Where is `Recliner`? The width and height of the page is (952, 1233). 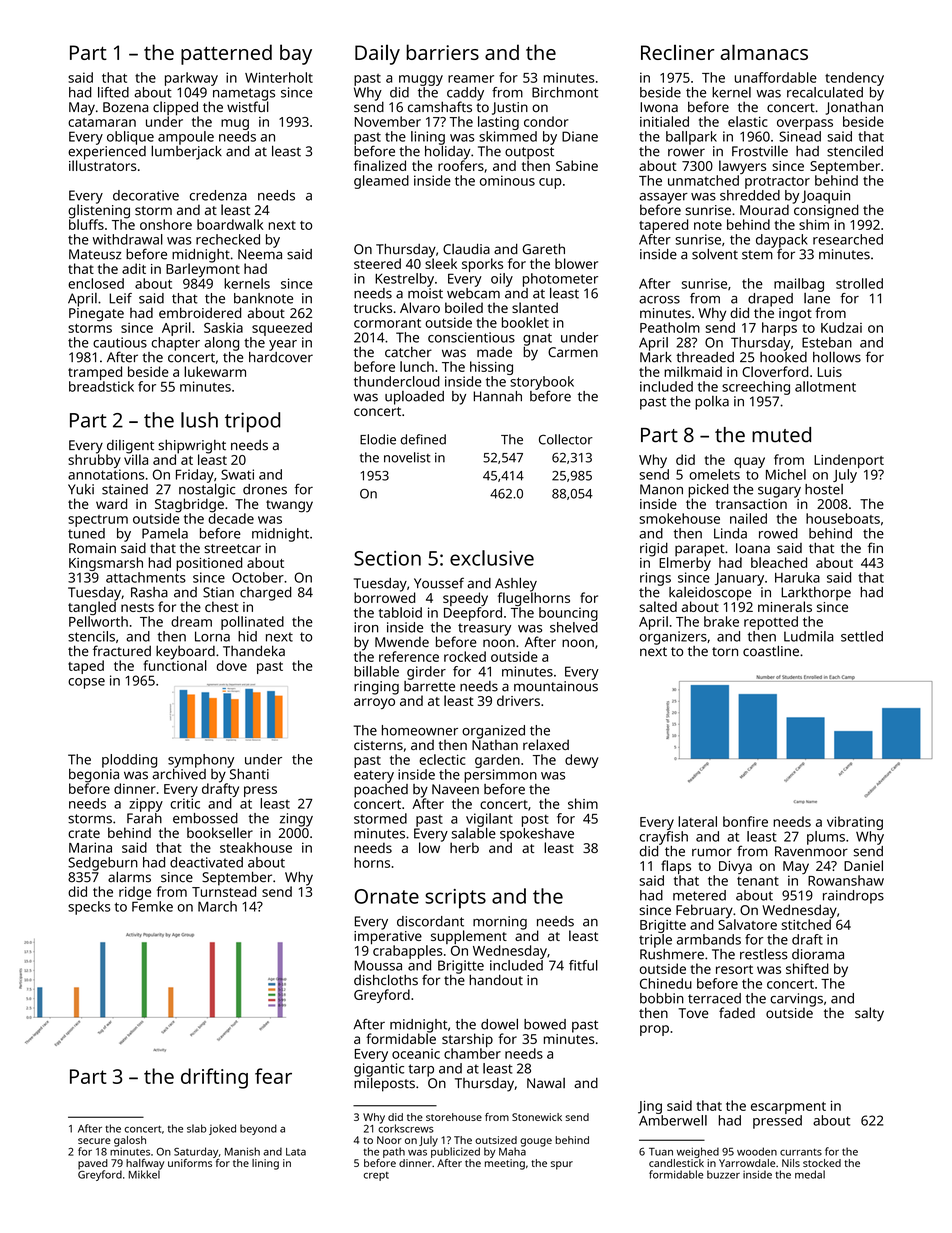 Recliner is located at coordinates (677, 52).
